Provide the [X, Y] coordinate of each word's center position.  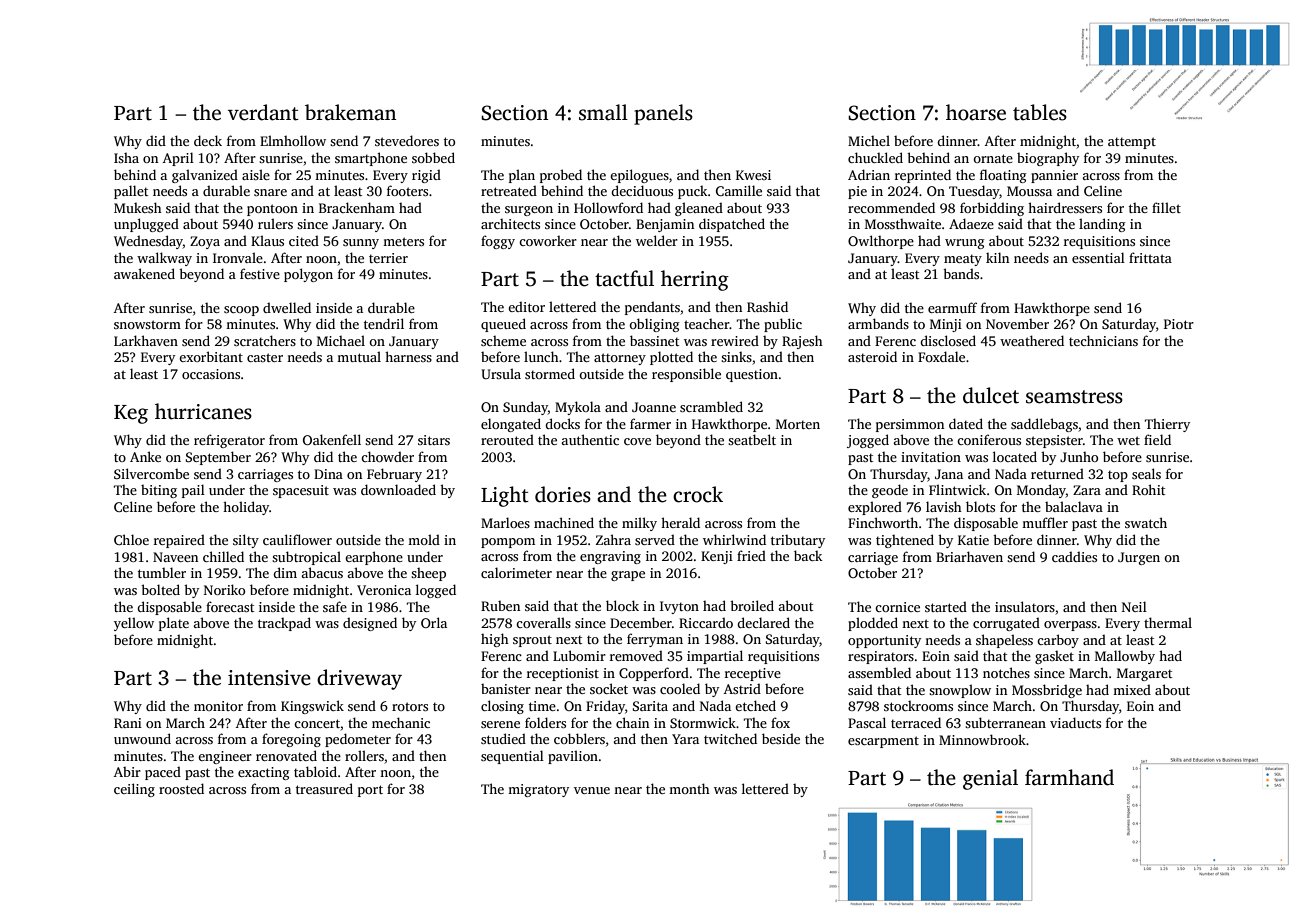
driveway [359, 679]
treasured [324, 788]
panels [663, 114]
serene [500, 724]
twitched [730, 738]
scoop [241, 311]
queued [503, 325]
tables [1040, 112]
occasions [211, 374]
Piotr [1179, 324]
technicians [1103, 340]
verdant [263, 112]
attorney [620, 359]
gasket [1054, 657]
